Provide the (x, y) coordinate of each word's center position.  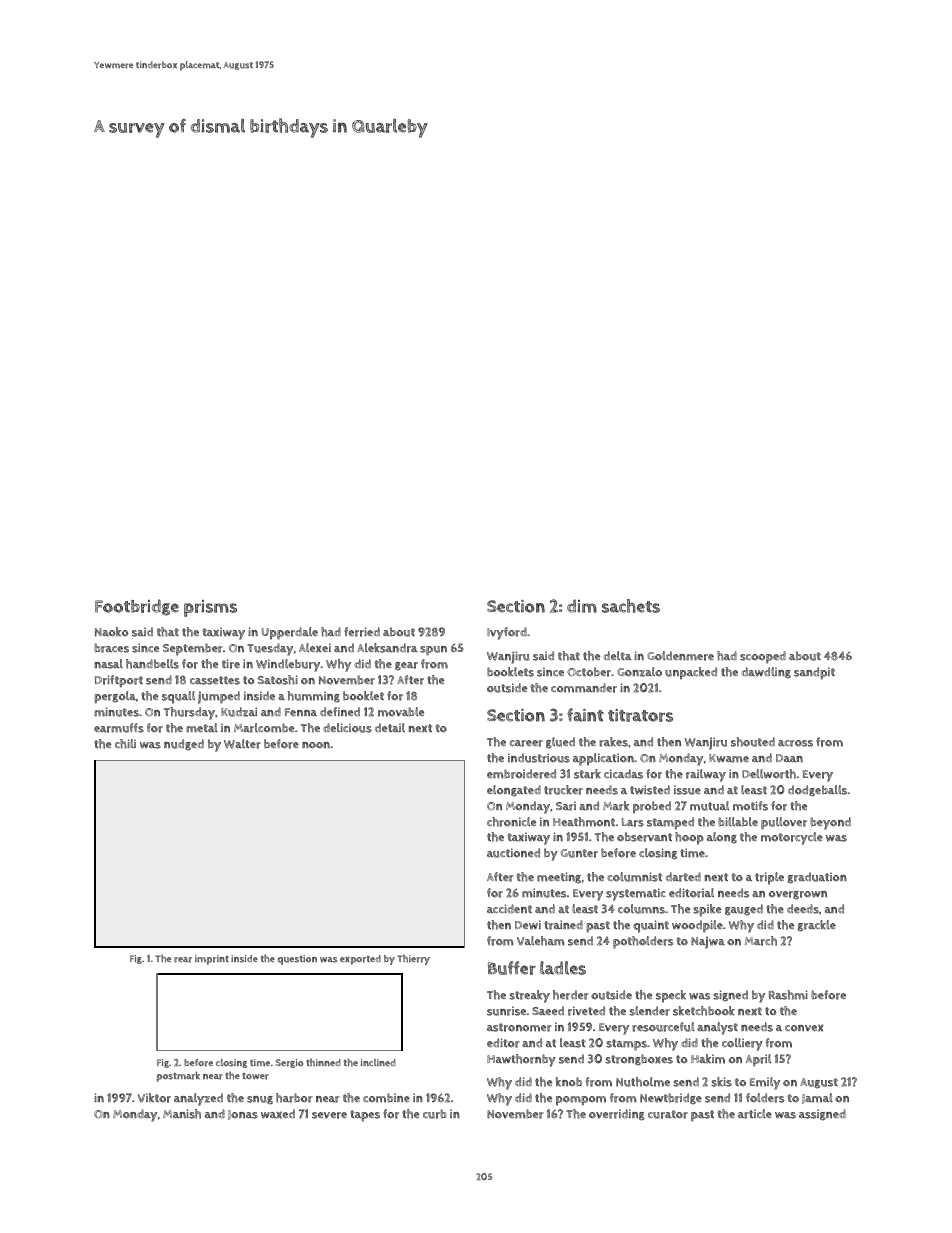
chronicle (511, 822)
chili (125, 744)
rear (183, 960)
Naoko (112, 632)
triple (769, 878)
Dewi (528, 925)
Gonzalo (639, 672)
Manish (182, 1114)
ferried (362, 632)
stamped (670, 823)
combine (386, 1098)
